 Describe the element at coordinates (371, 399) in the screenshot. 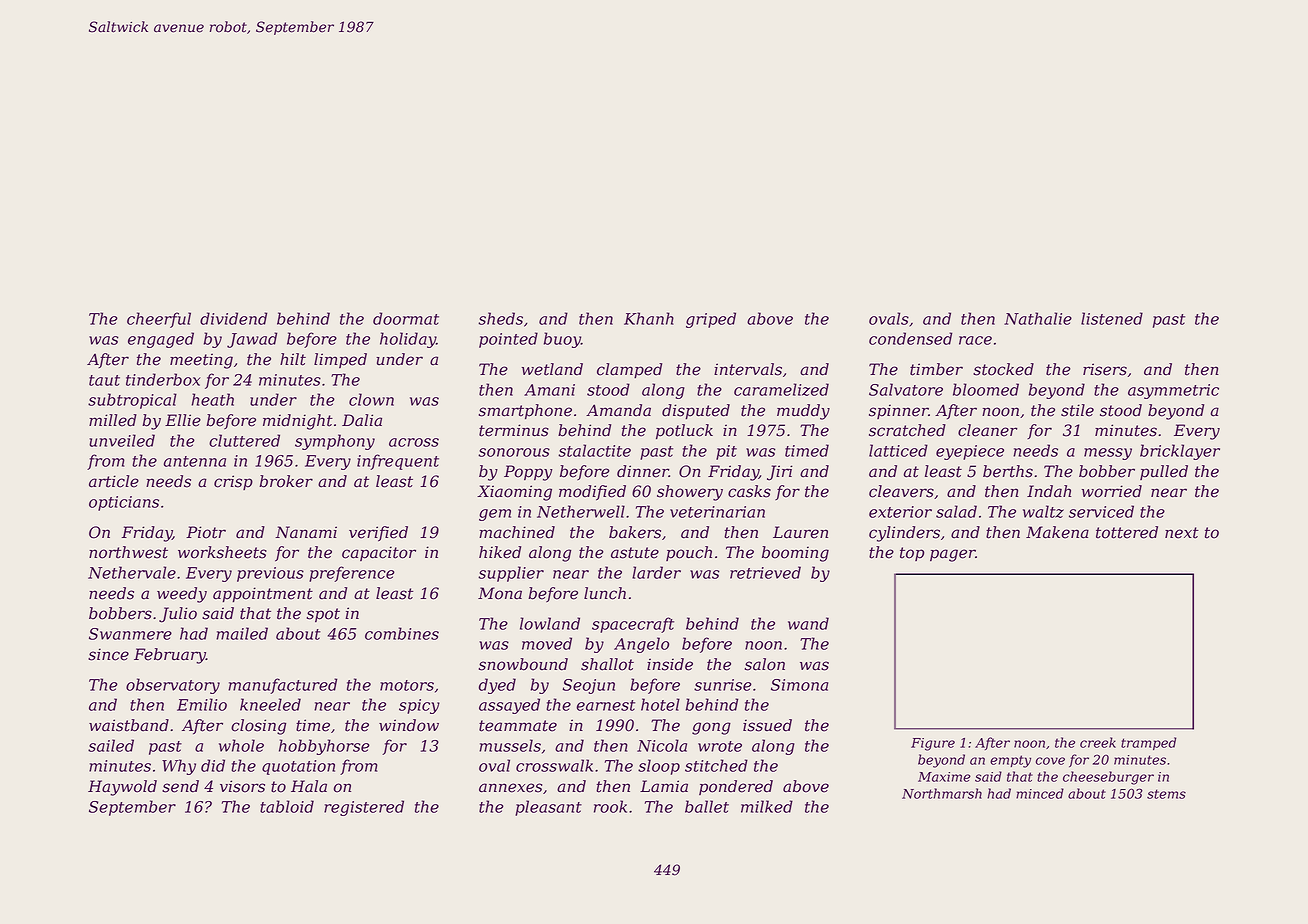

I see `clown` at that location.
